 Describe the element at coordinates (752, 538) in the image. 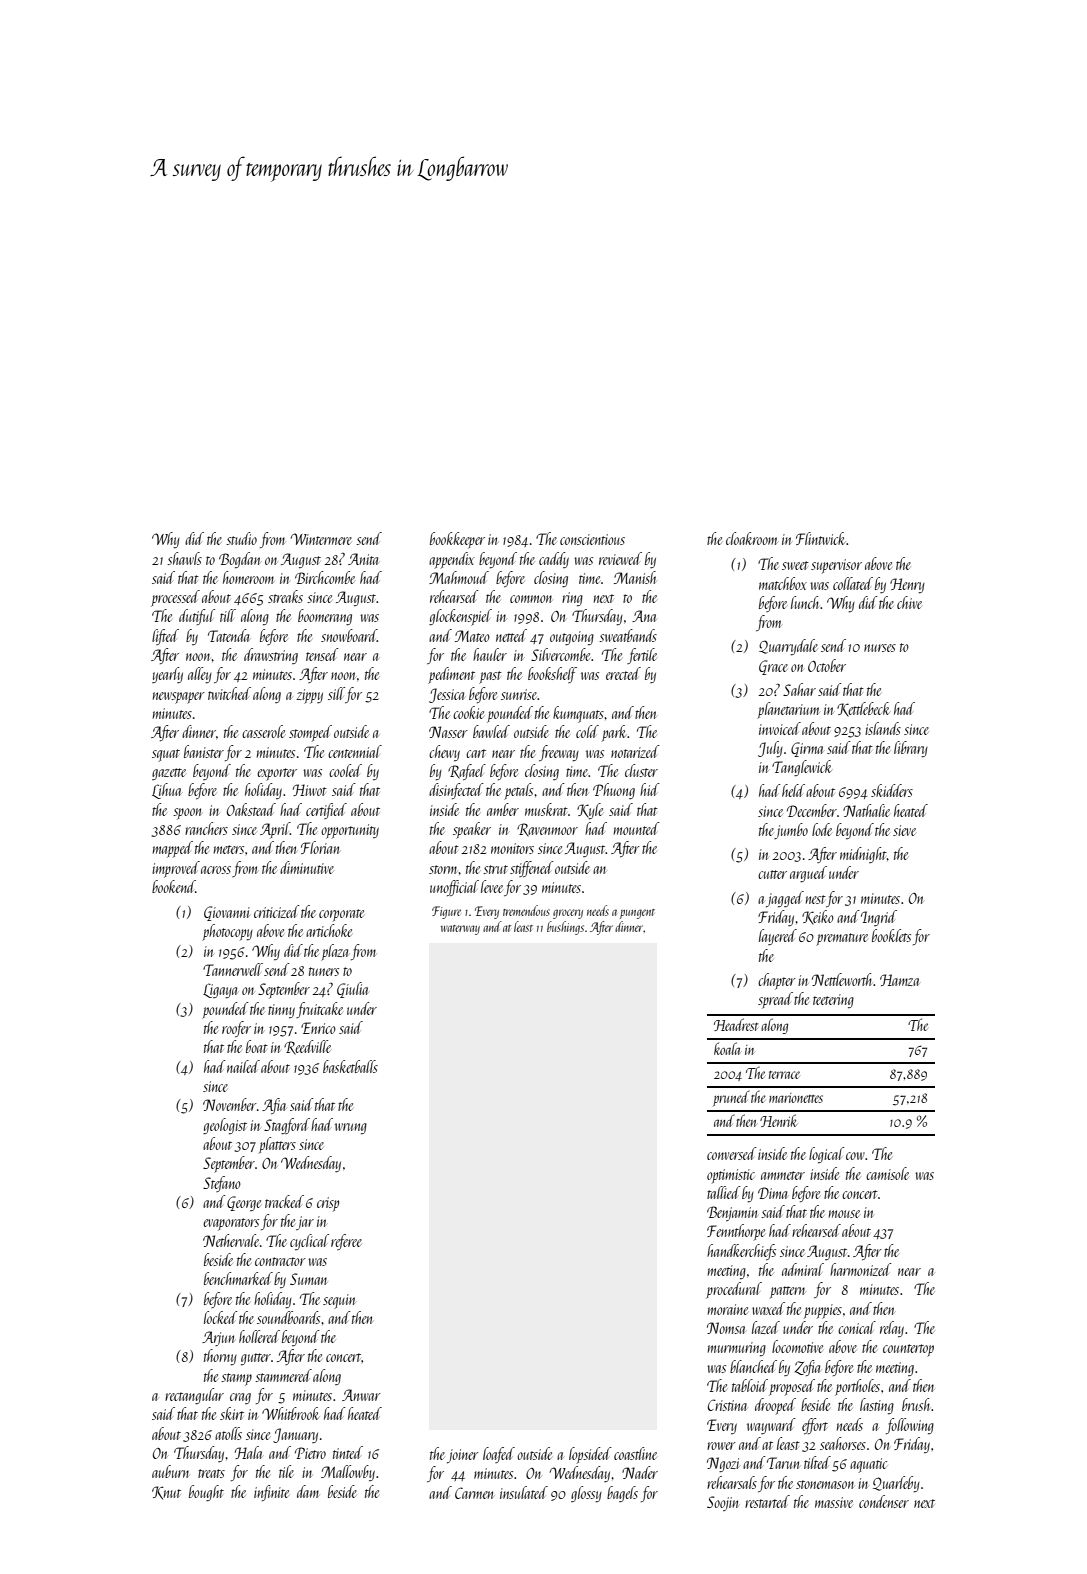

I see `cloakroom` at that location.
